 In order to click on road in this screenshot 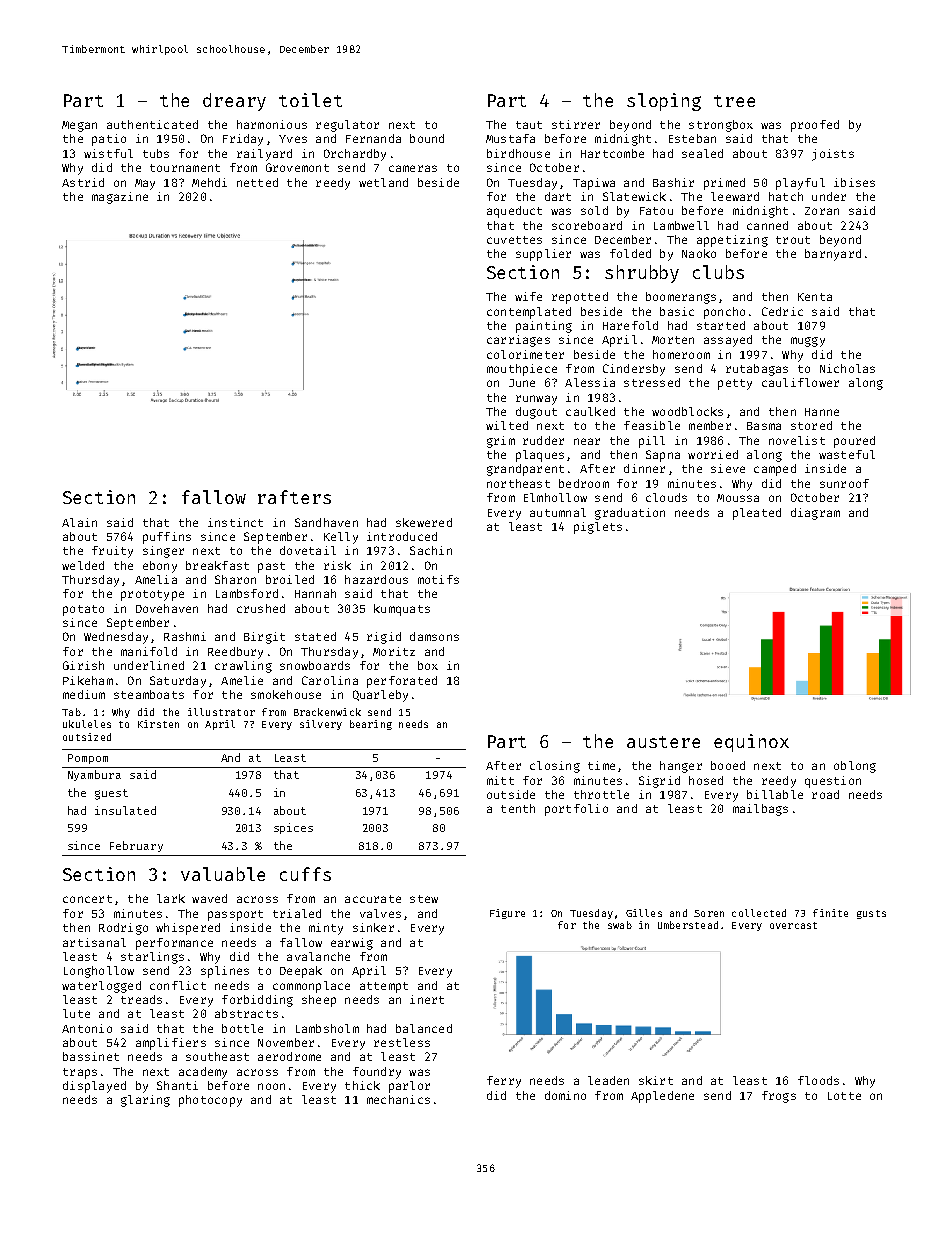, I will do `click(825, 794)`.
